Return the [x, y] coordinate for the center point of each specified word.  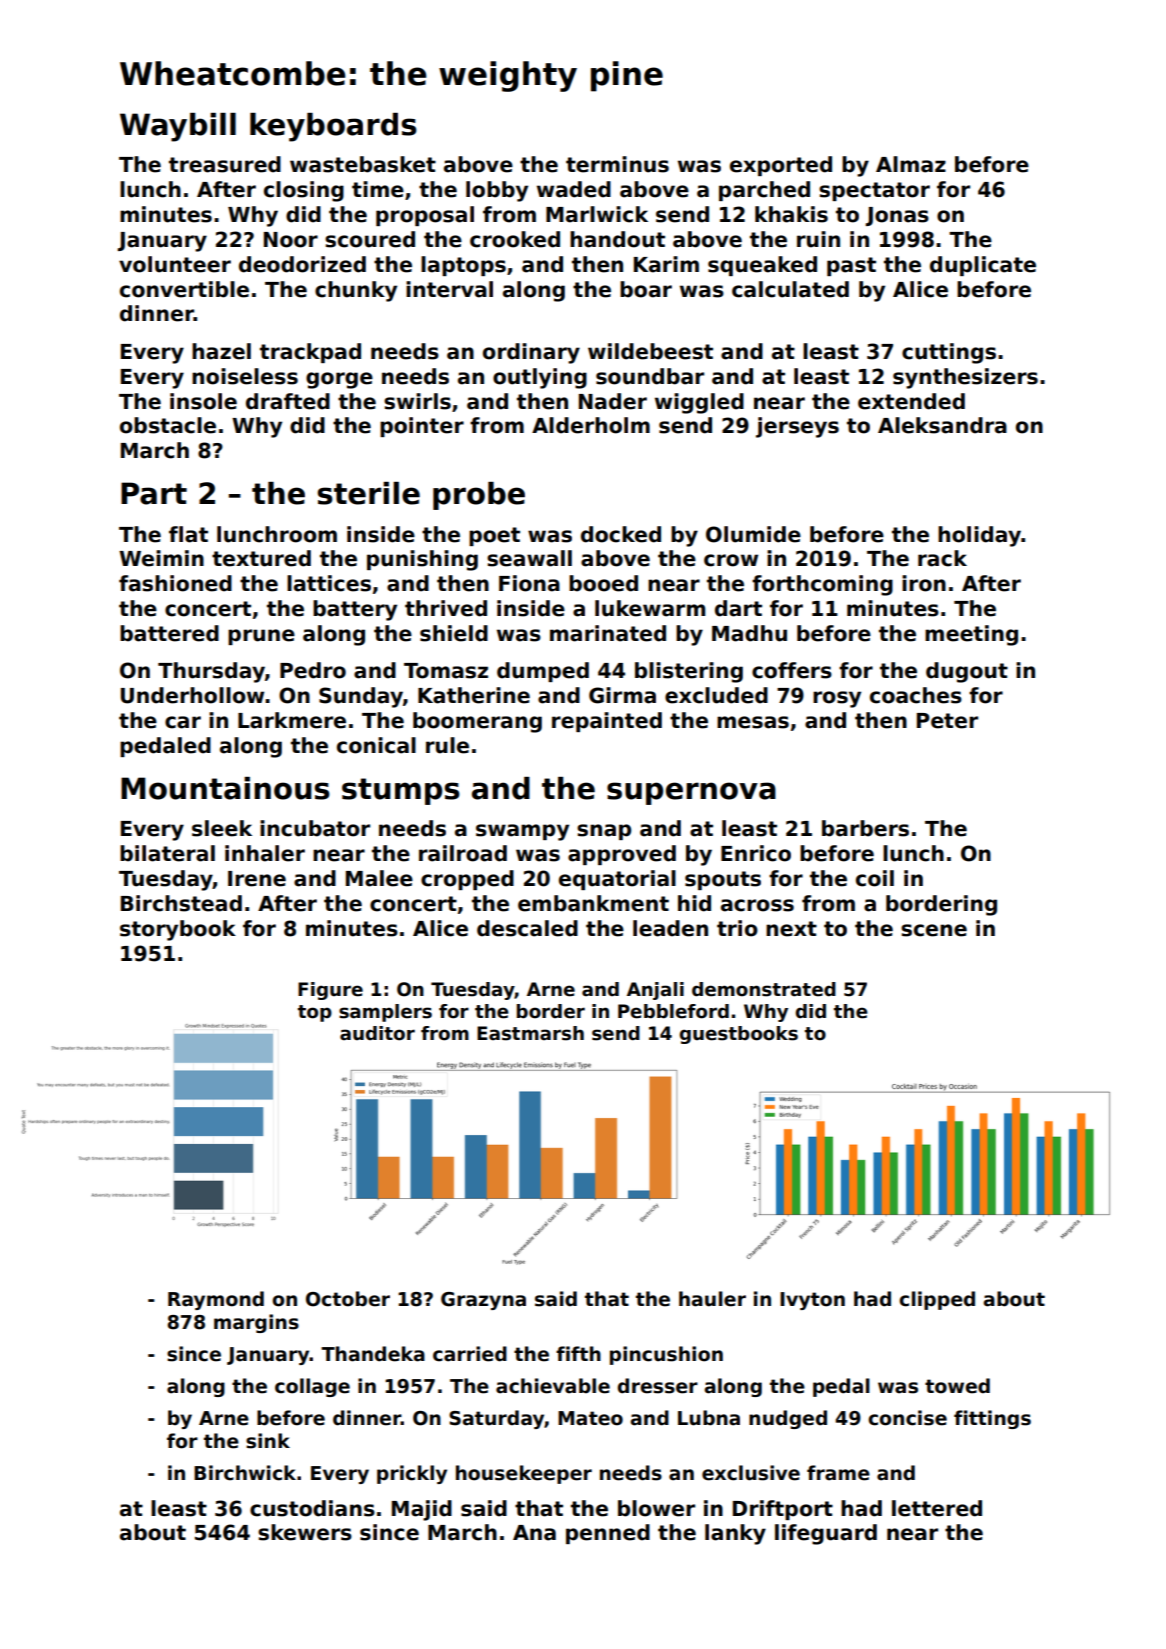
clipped [937, 1300]
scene [934, 930]
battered [169, 633]
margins [256, 1323]
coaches [916, 695]
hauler [712, 1299]
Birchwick [245, 1473]
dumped [543, 672]
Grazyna [483, 1301]
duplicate [983, 266]
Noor [291, 240]
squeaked [762, 266]
